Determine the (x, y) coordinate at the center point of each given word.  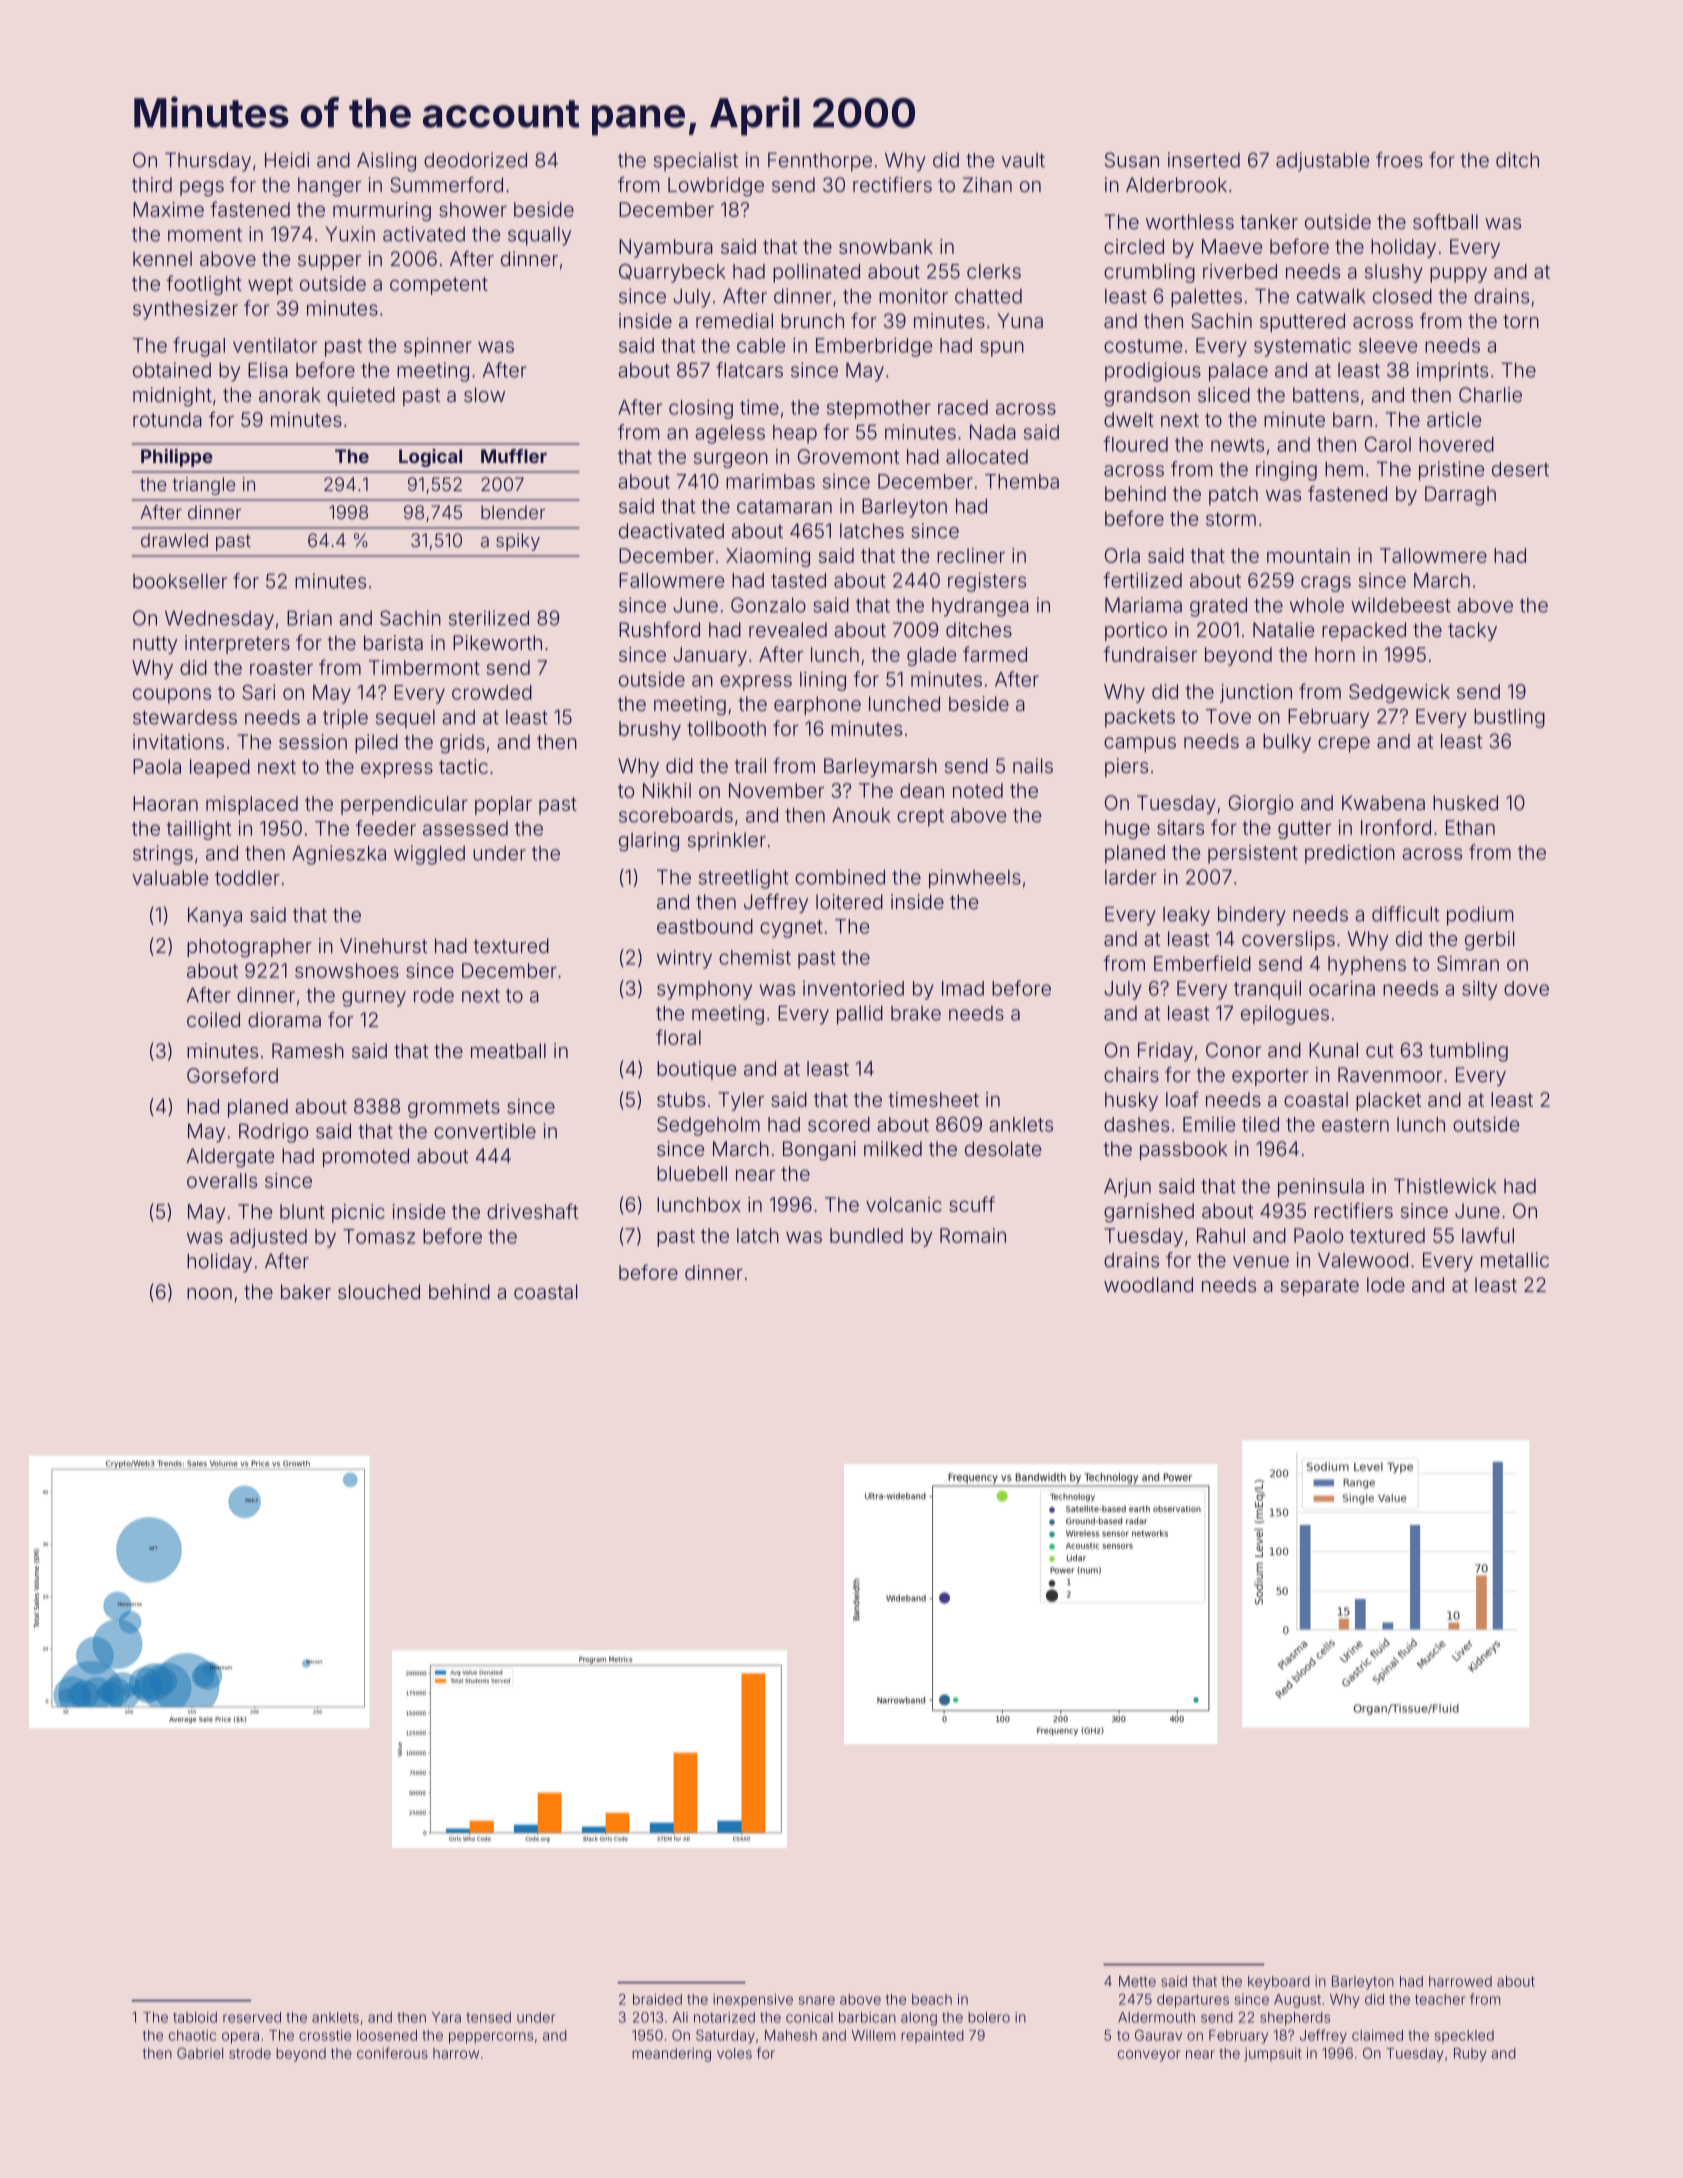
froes (1399, 160)
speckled (1464, 2036)
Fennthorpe (820, 162)
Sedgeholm (708, 1126)
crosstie (325, 2035)
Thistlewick (1445, 1186)
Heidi (287, 160)
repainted (932, 2036)
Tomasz (379, 1236)
